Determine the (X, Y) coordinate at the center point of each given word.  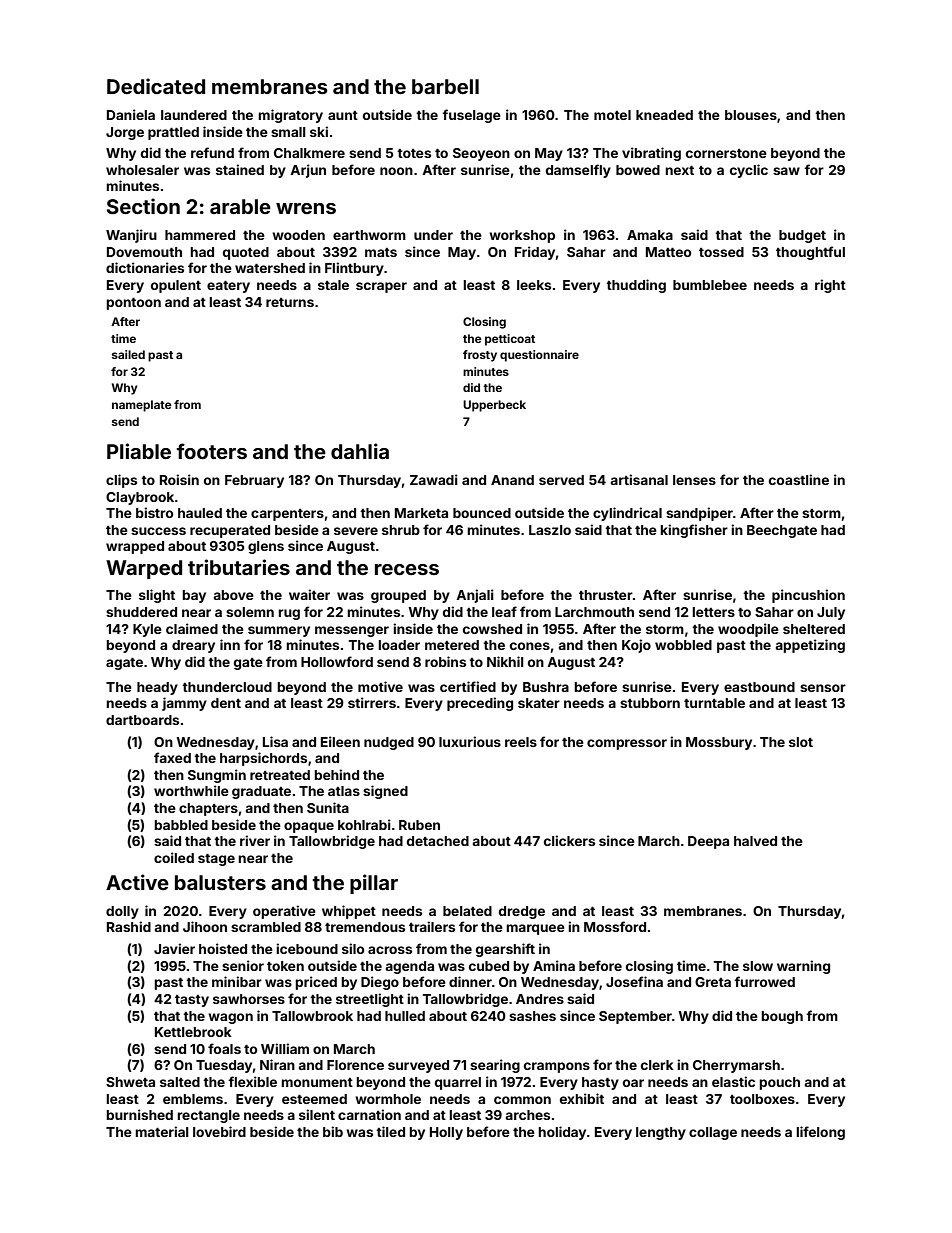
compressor (627, 744)
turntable (714, 703)
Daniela (131, 114)
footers (212, 451)
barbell (445, 86)
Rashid (129, 926)
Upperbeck (494, 406)
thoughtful (810, 253)
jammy (184, 704)
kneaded (664, 115)
